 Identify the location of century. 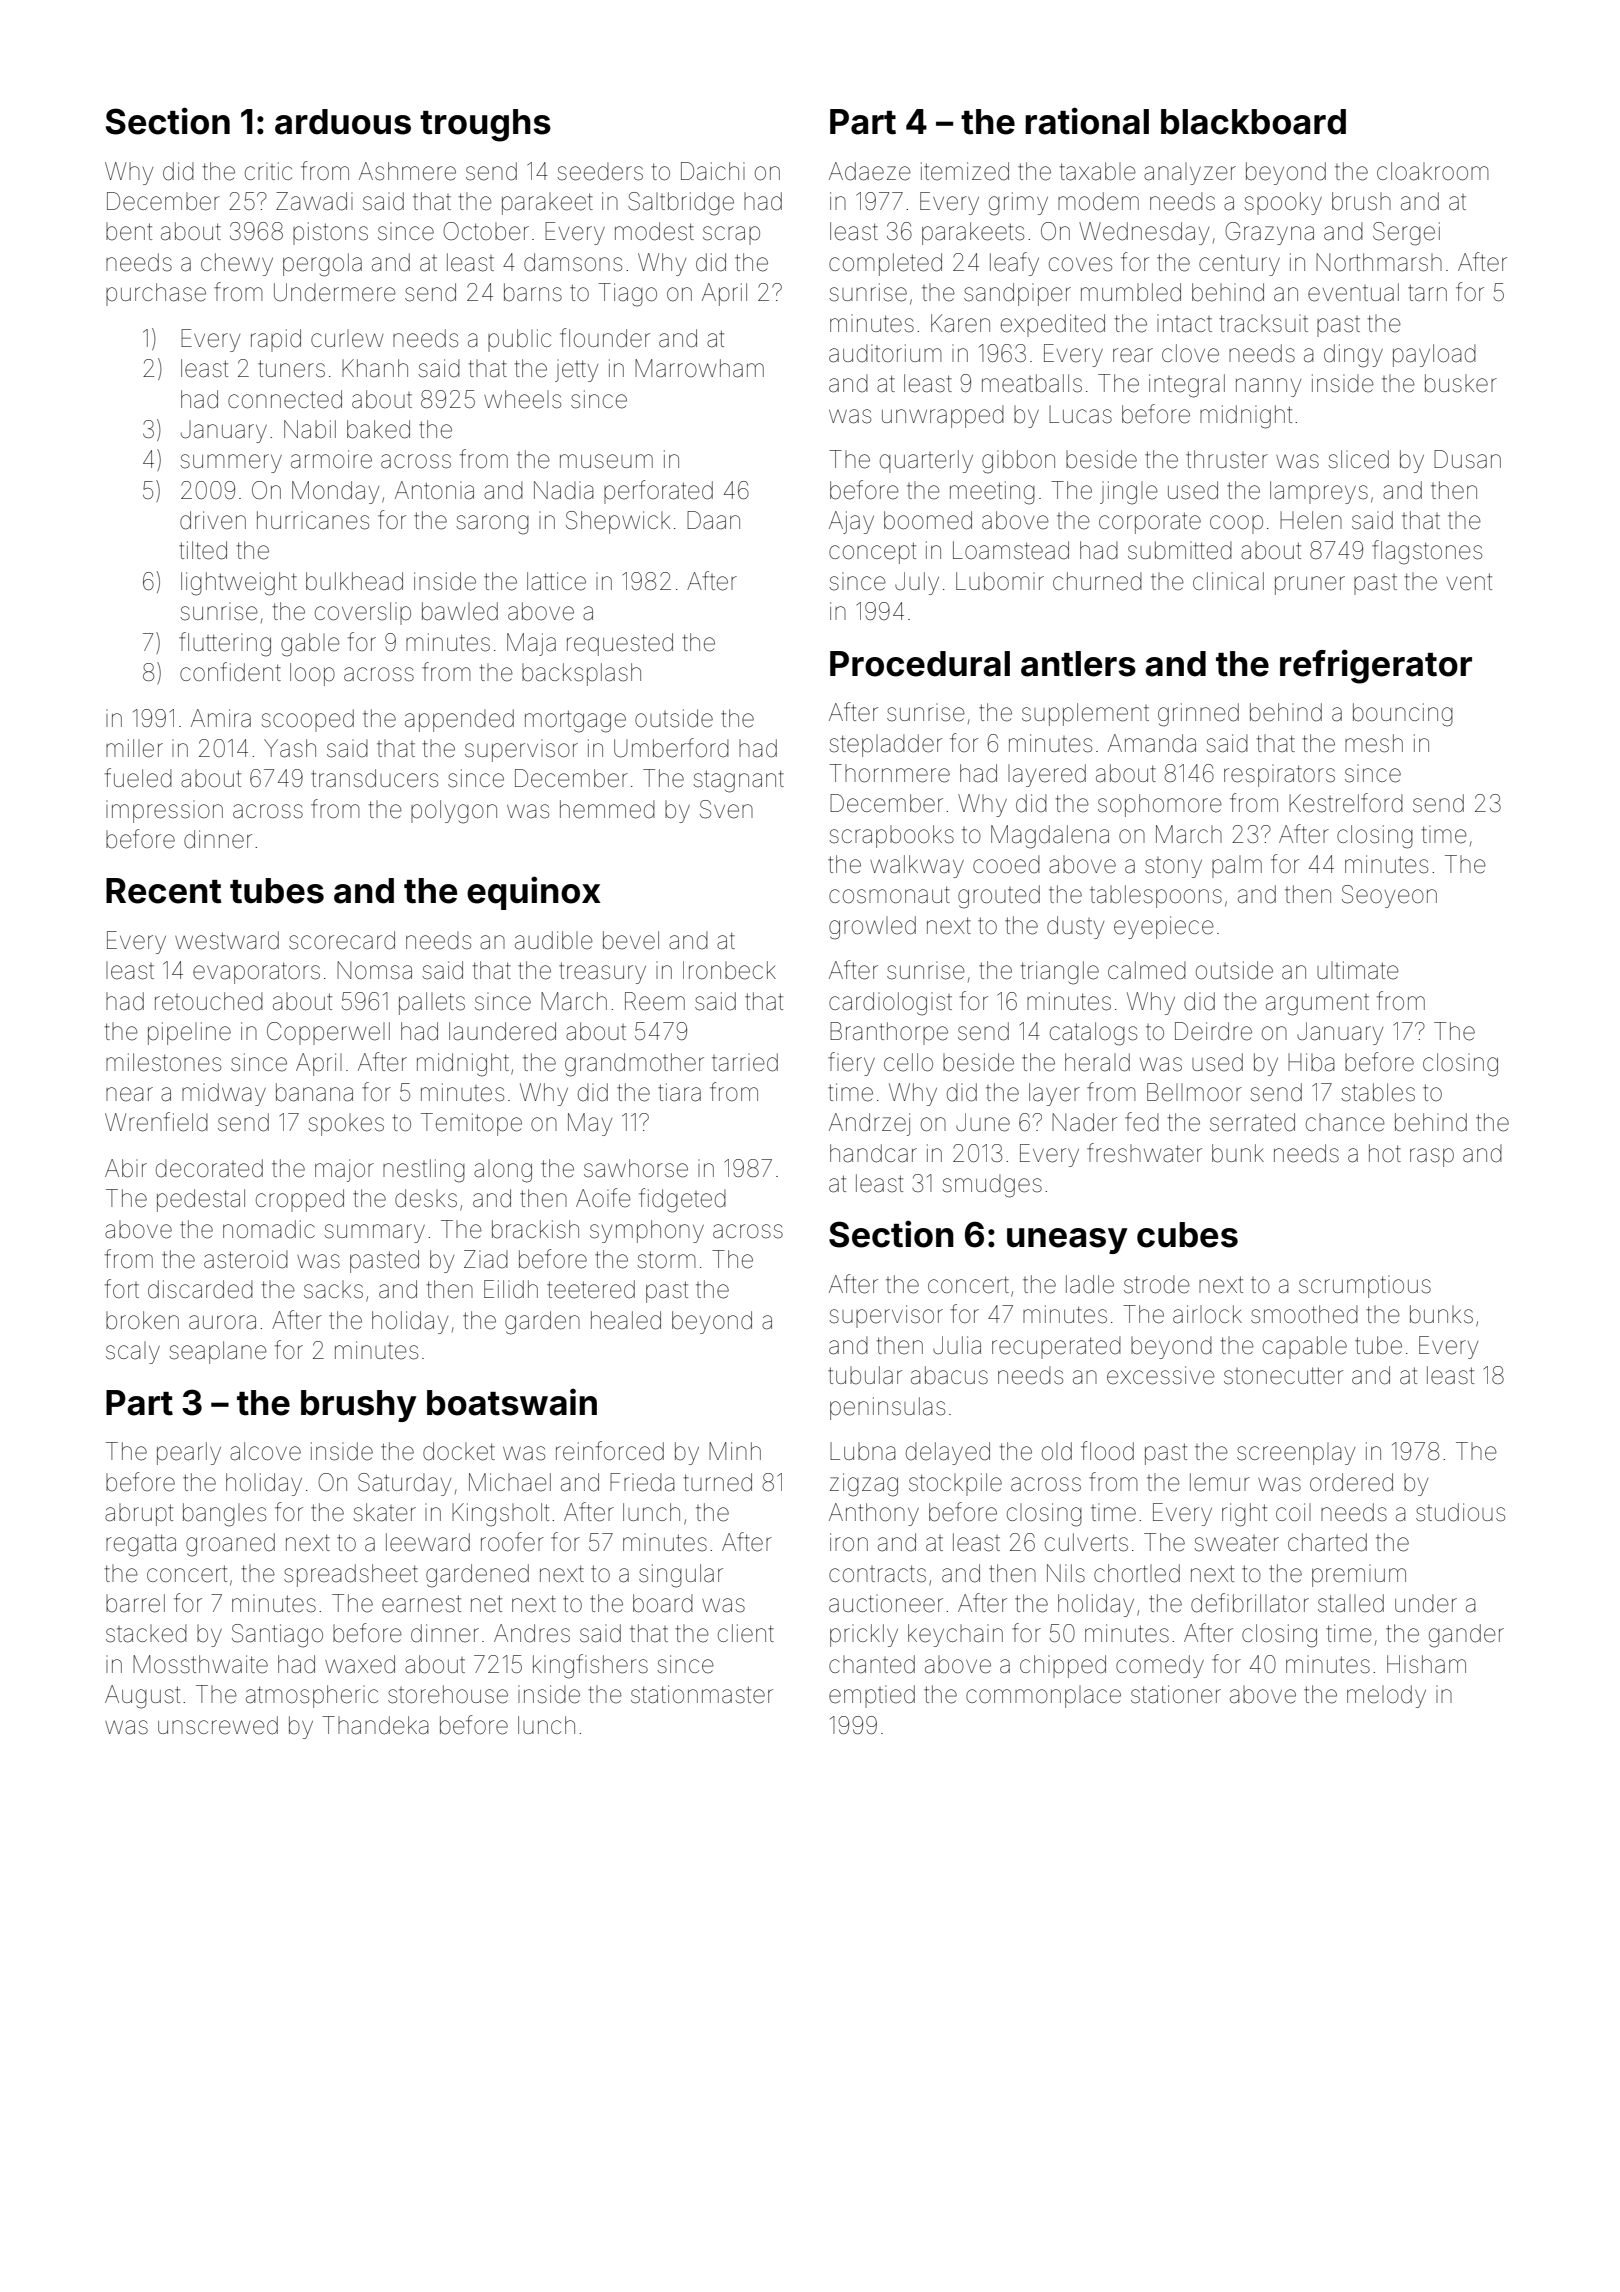
(1239, 265).
